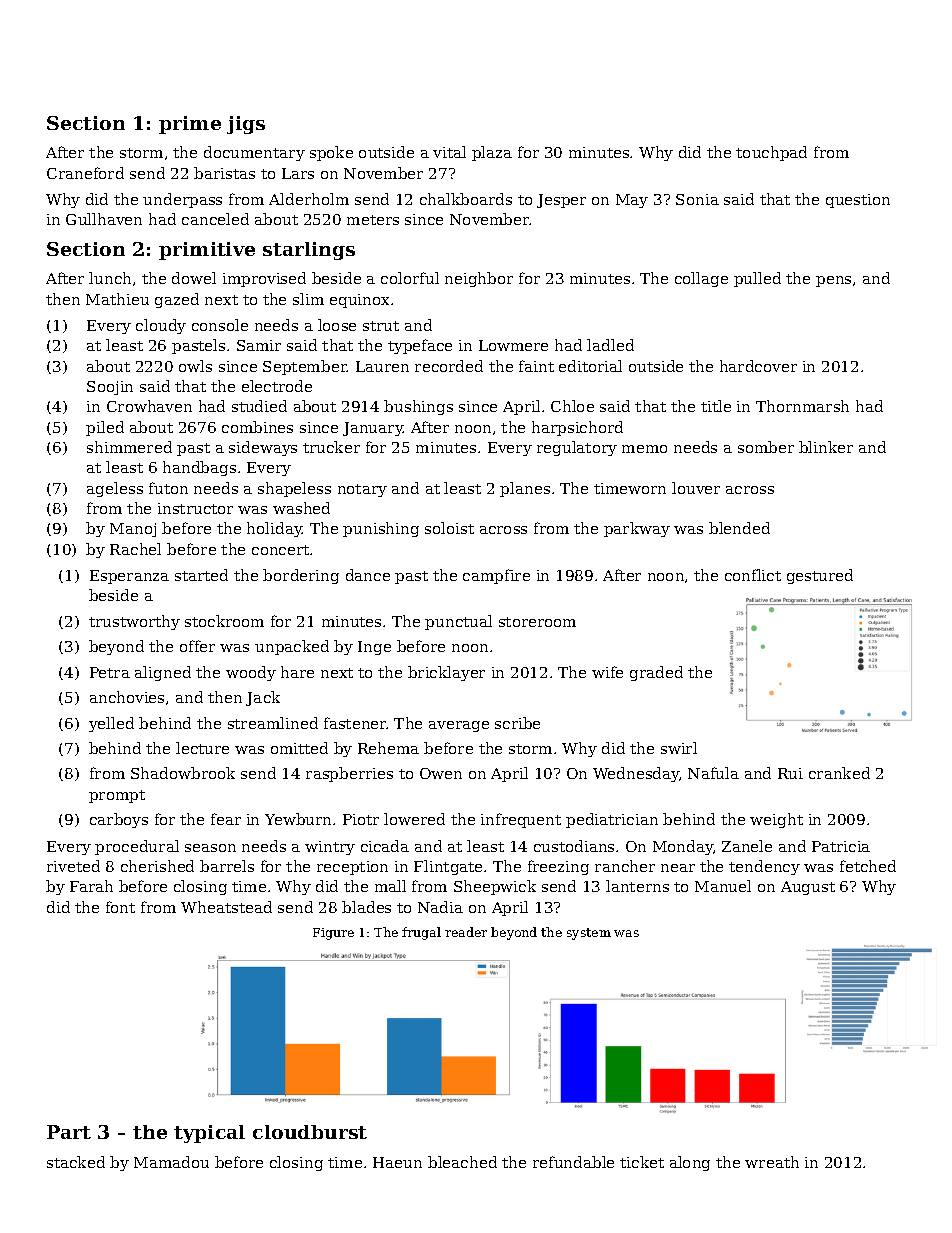 This image has width=952, height=1233. I want to click on wreath, so click(772, 1162).
